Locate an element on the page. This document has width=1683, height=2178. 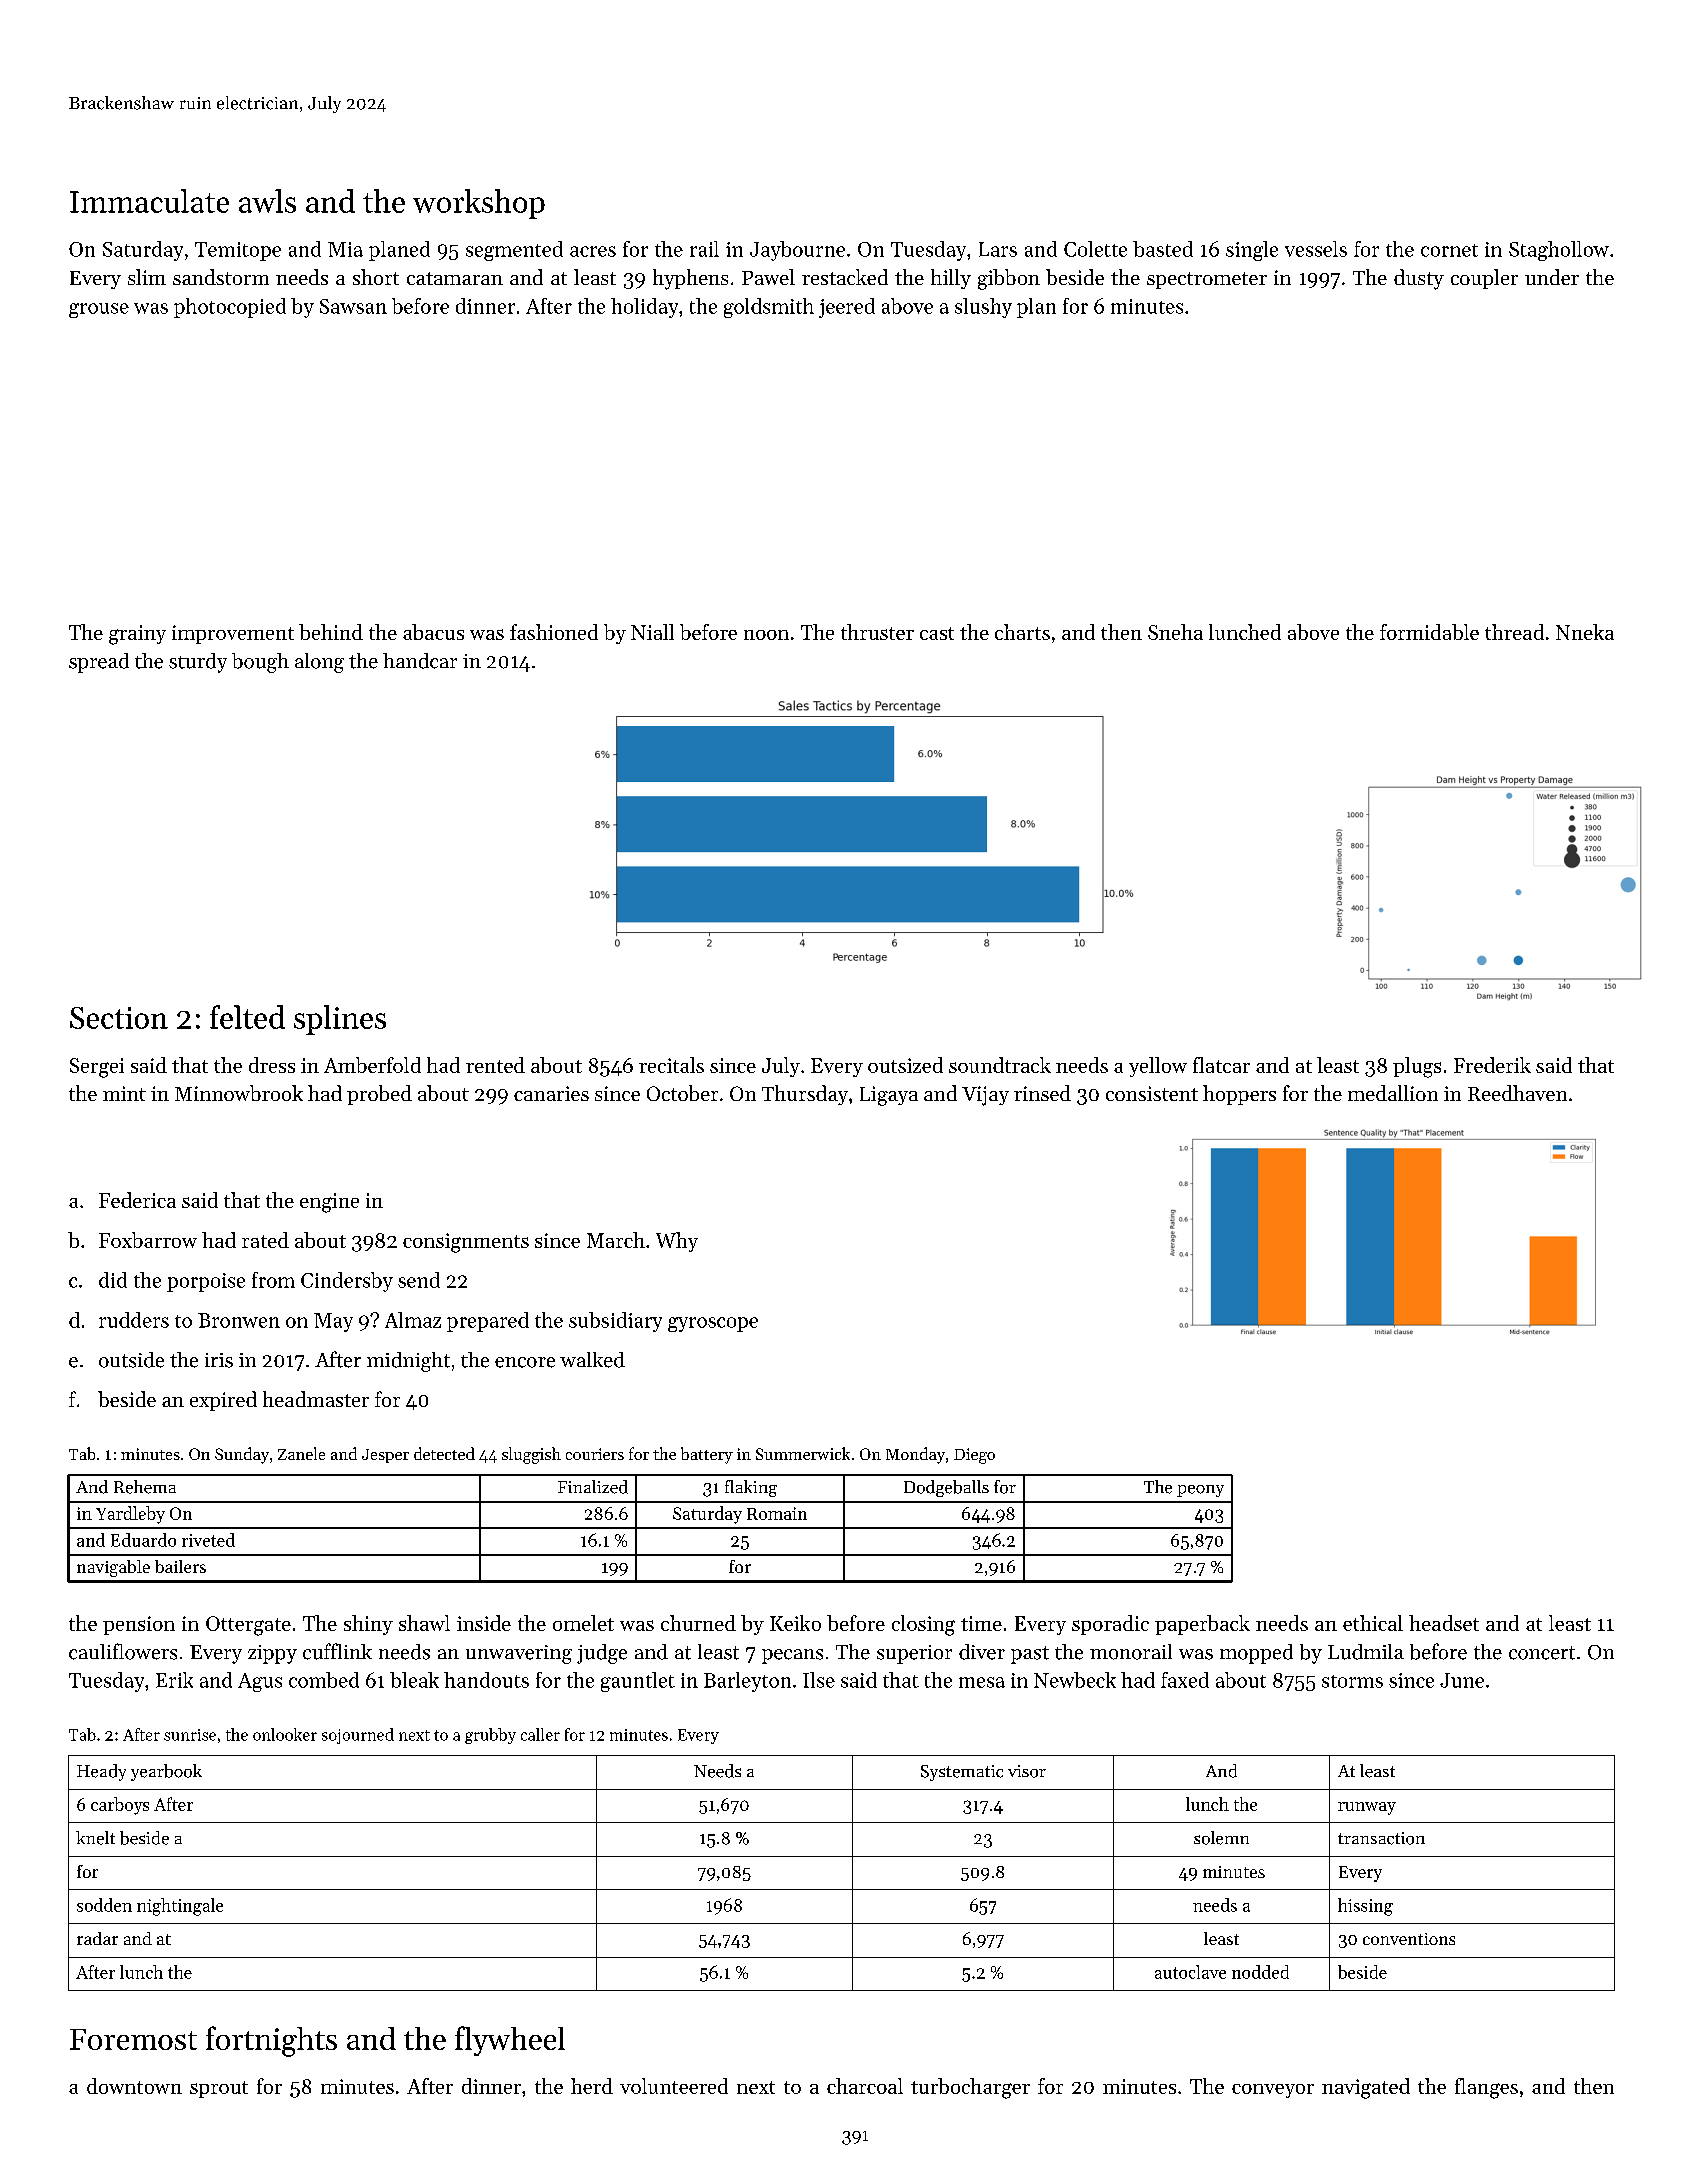
acres is located at coordinates (593, 251).
